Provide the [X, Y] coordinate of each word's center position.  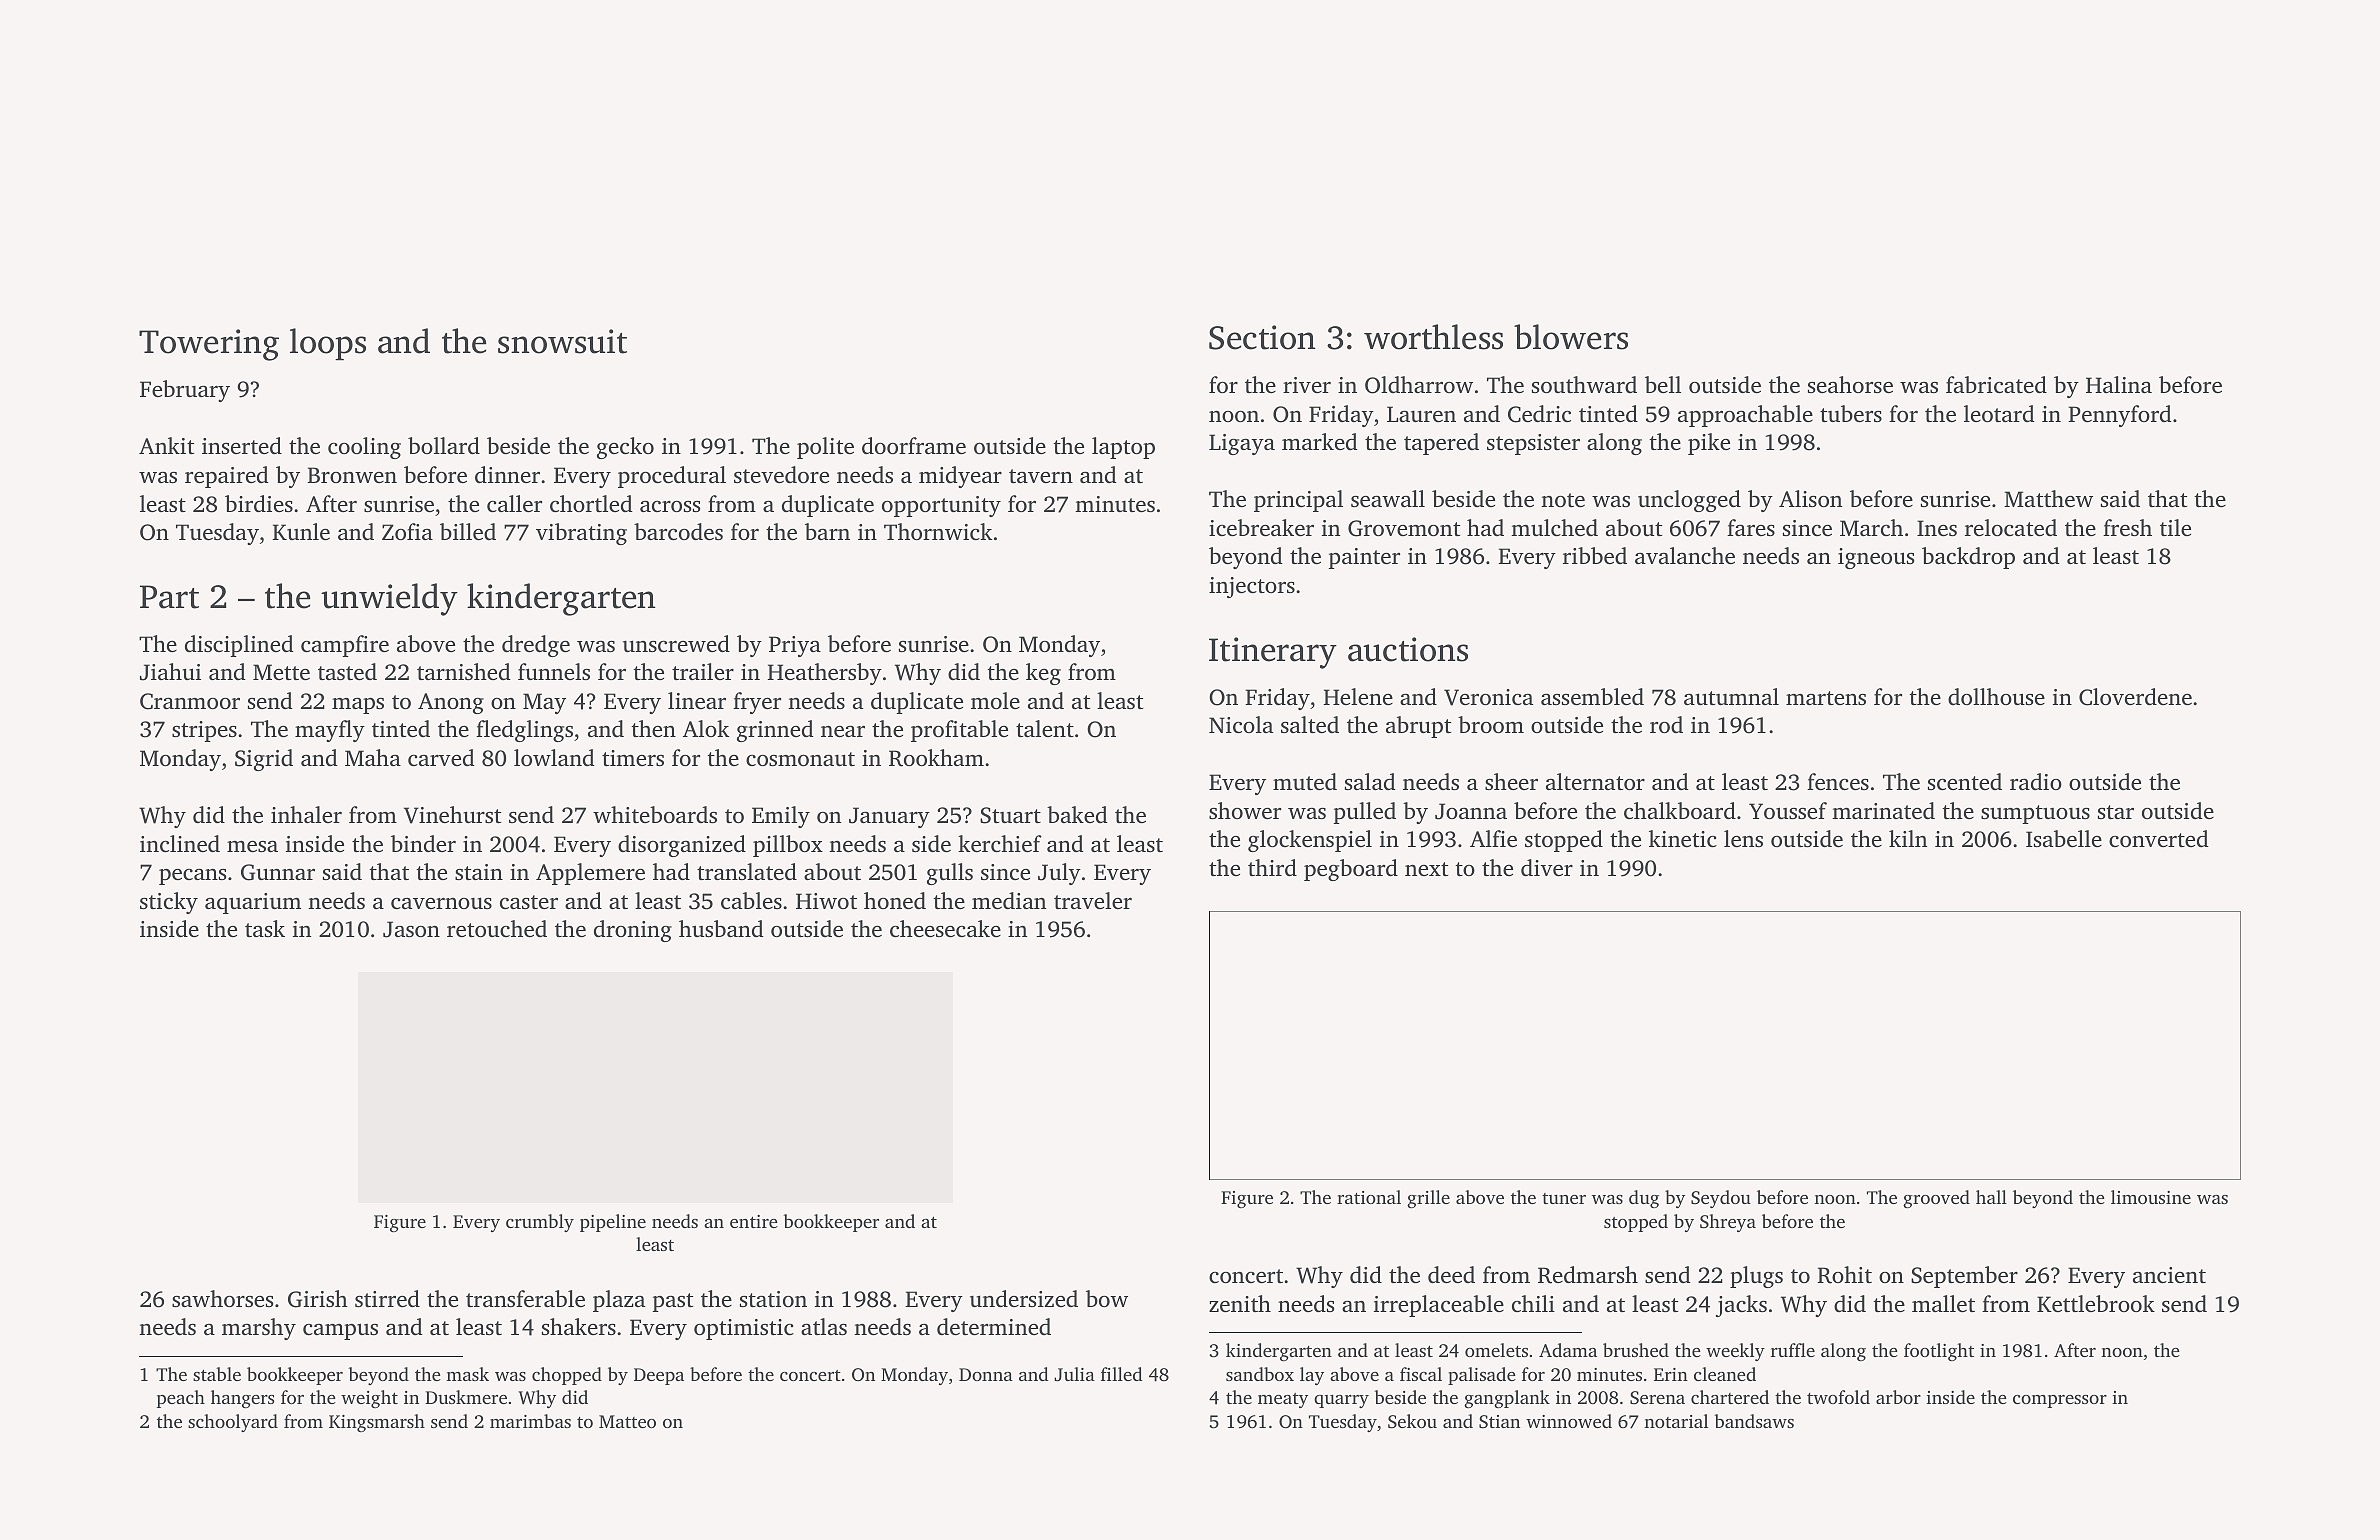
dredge [536, 646]
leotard [1999, 414]
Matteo [627, 1421]
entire [754, 1221]
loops [328, 344]
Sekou [1412, 1421]
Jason [411, 929]
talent [1045, 729]
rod [1666, 725]
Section [1262, 337]
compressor [2060, 1401]
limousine [2151, 1197]
